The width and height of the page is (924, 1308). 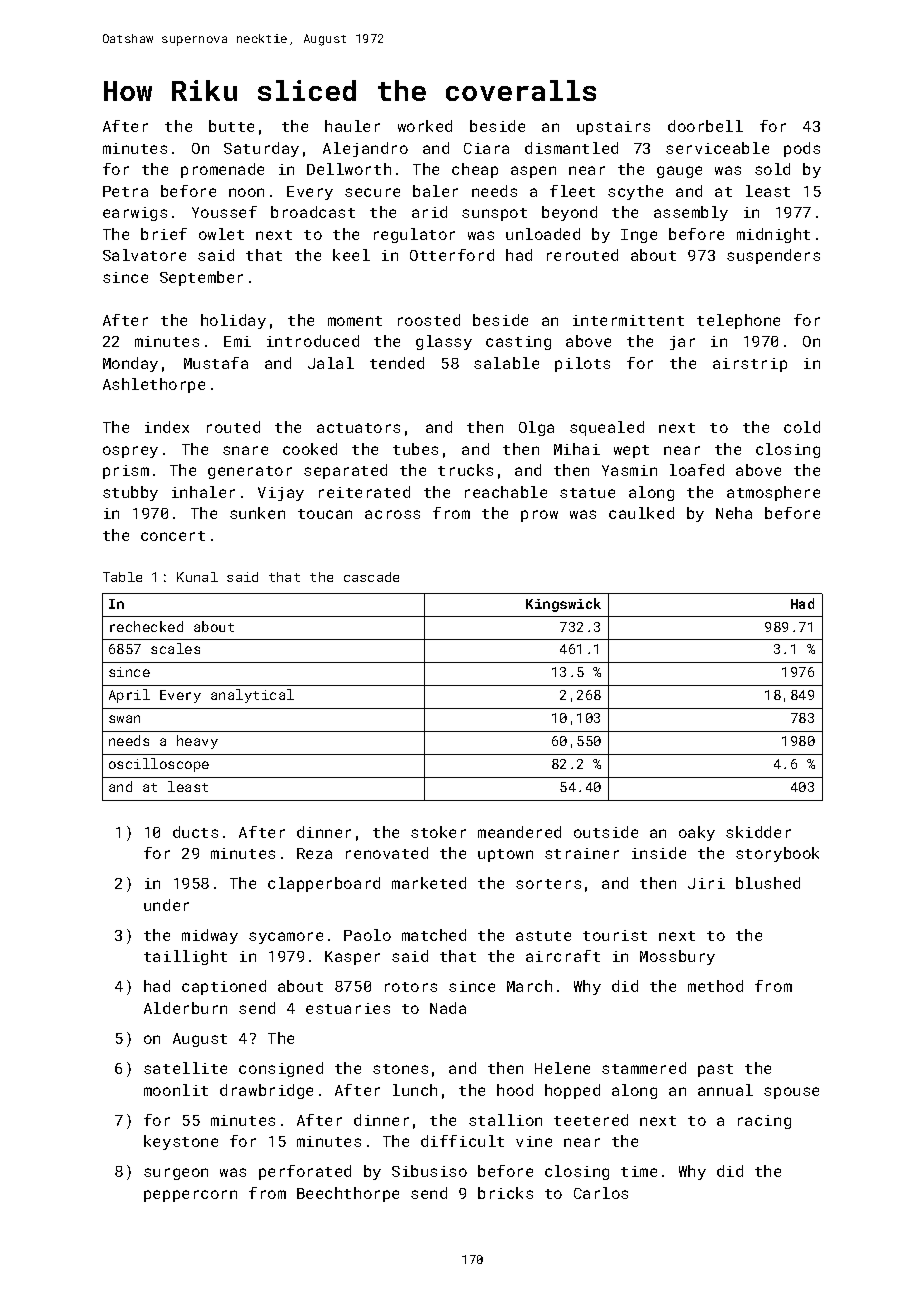 What do you see at coordinates (201, 278) in the page?
I see `September` at bounding box center [201, 278].
